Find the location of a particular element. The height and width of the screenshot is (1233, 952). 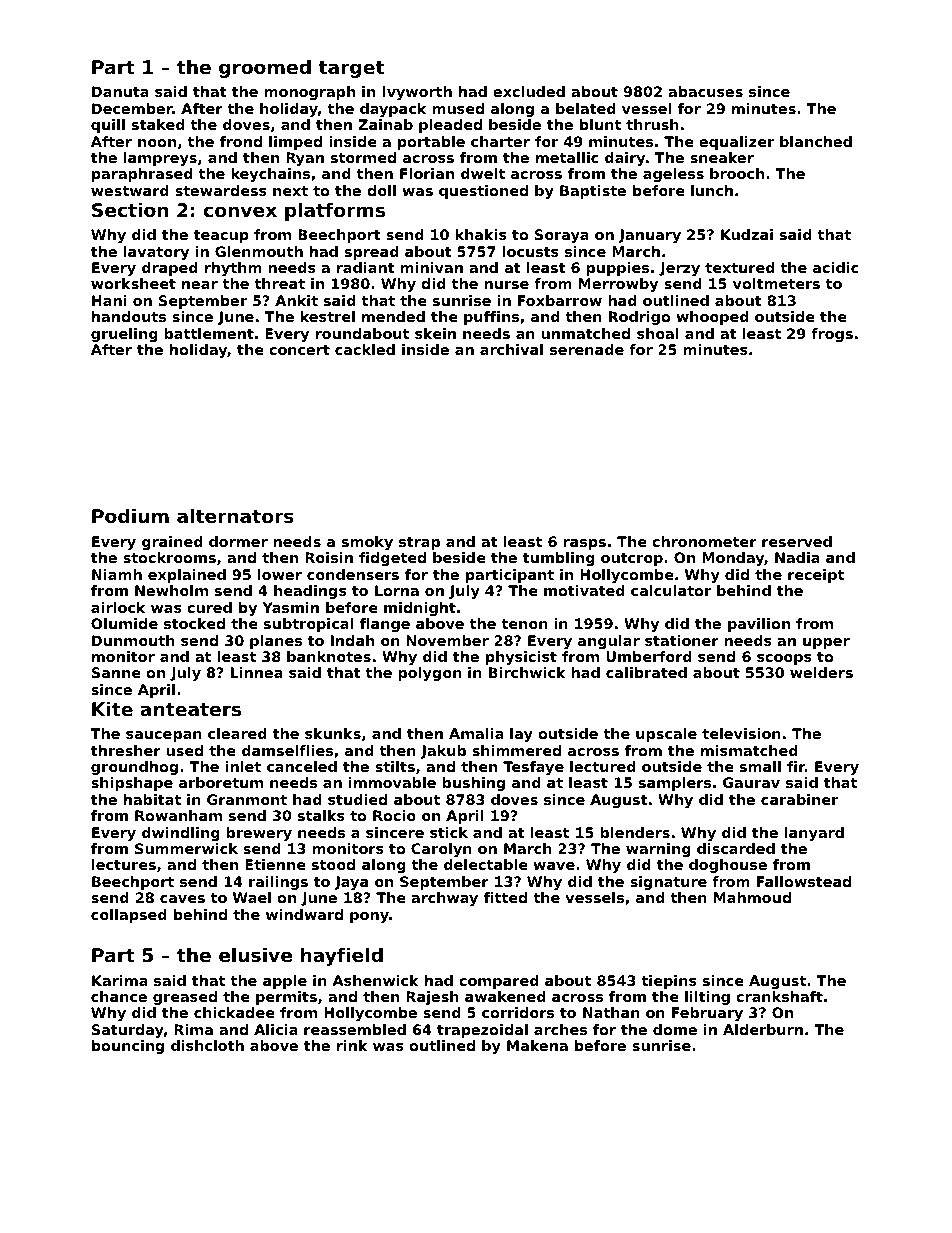

bouncing is located at coordinates (128, 1047).
